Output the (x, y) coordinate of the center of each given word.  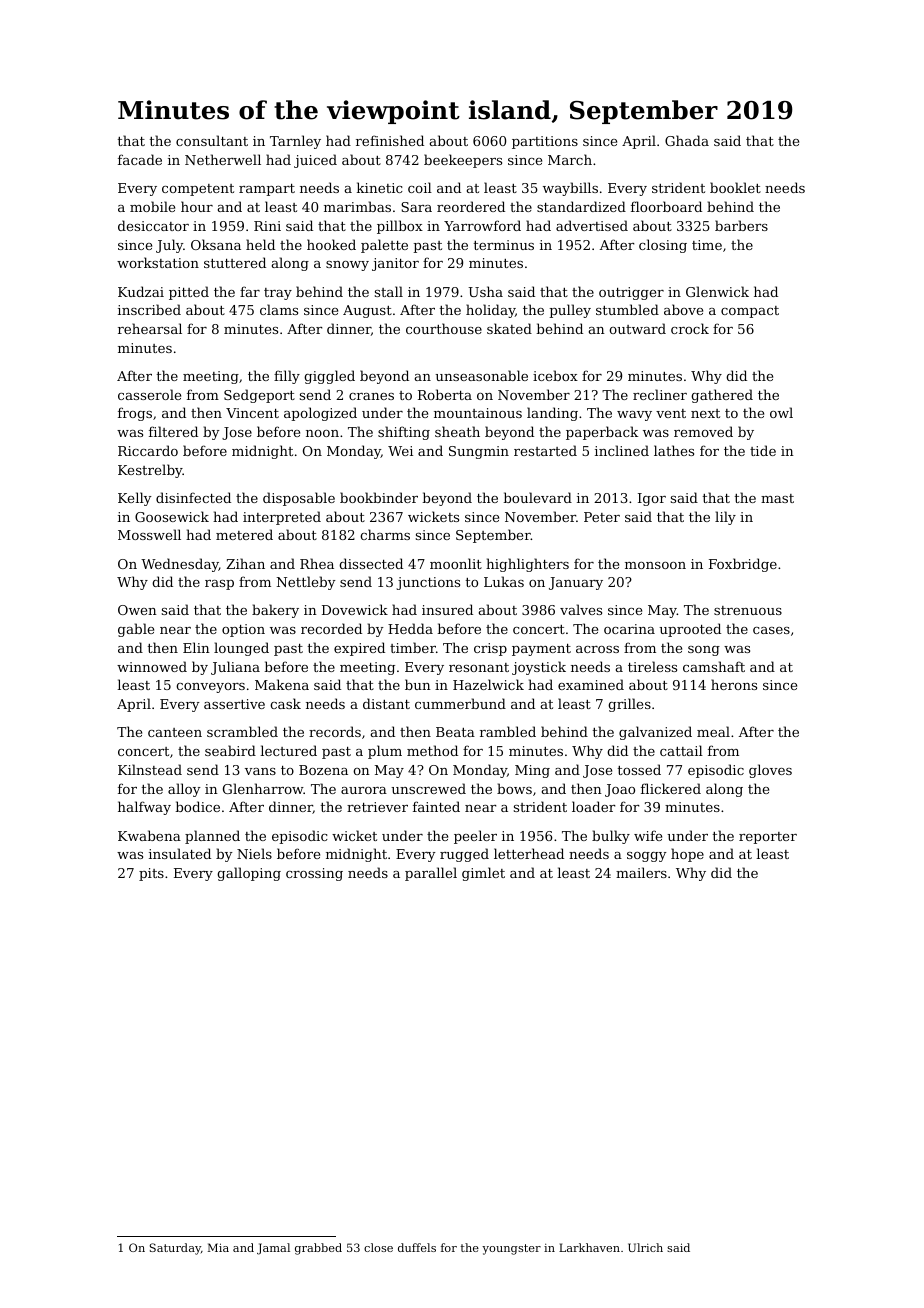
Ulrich (645, 1247)
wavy (634, 416)
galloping (249, 874)
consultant (212, 140)
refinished (390, 140)
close (378, 1247)
